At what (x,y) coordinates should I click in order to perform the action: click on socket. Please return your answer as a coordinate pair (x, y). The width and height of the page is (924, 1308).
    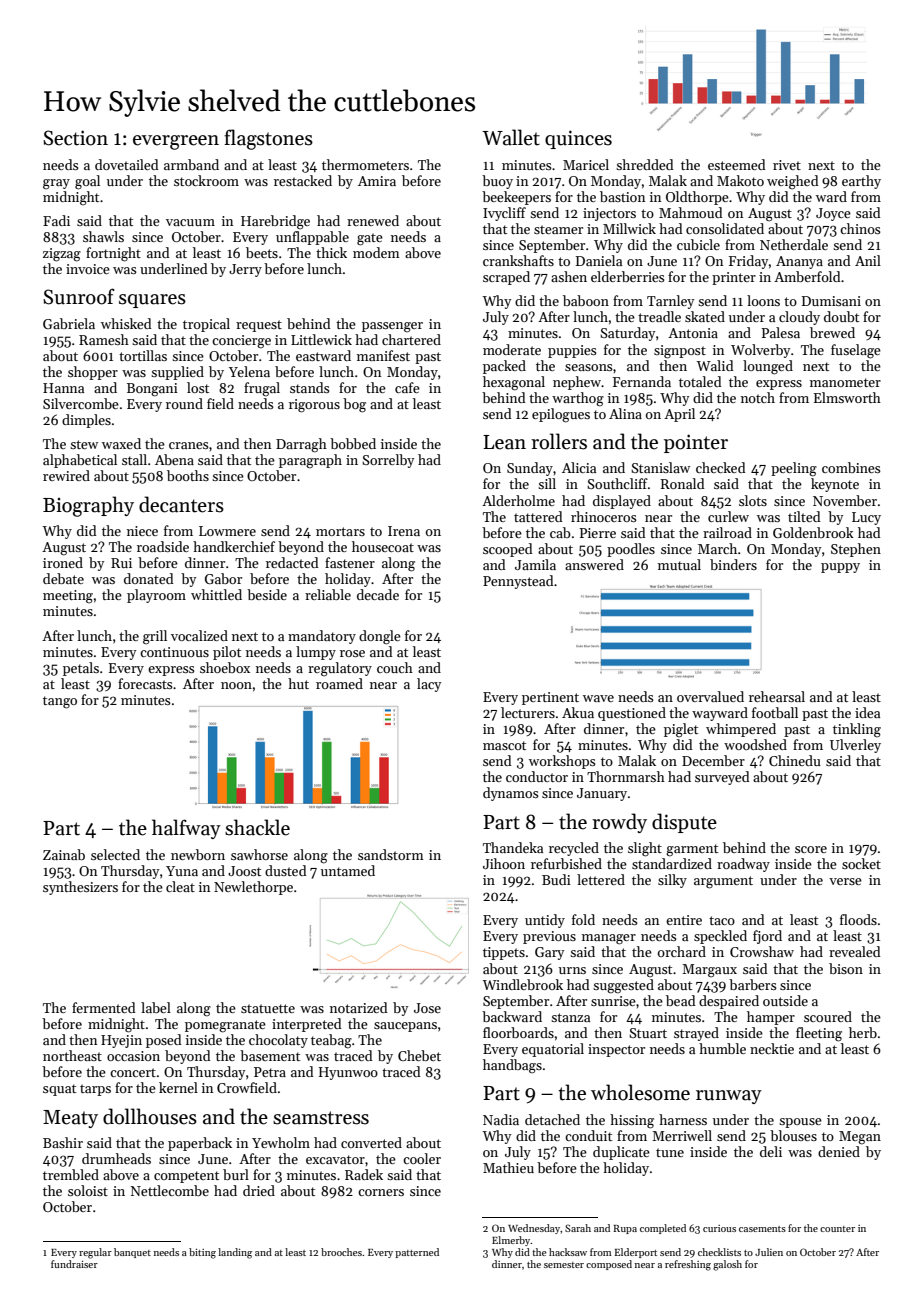
    Looking at the image, I should click on (861, 863).
